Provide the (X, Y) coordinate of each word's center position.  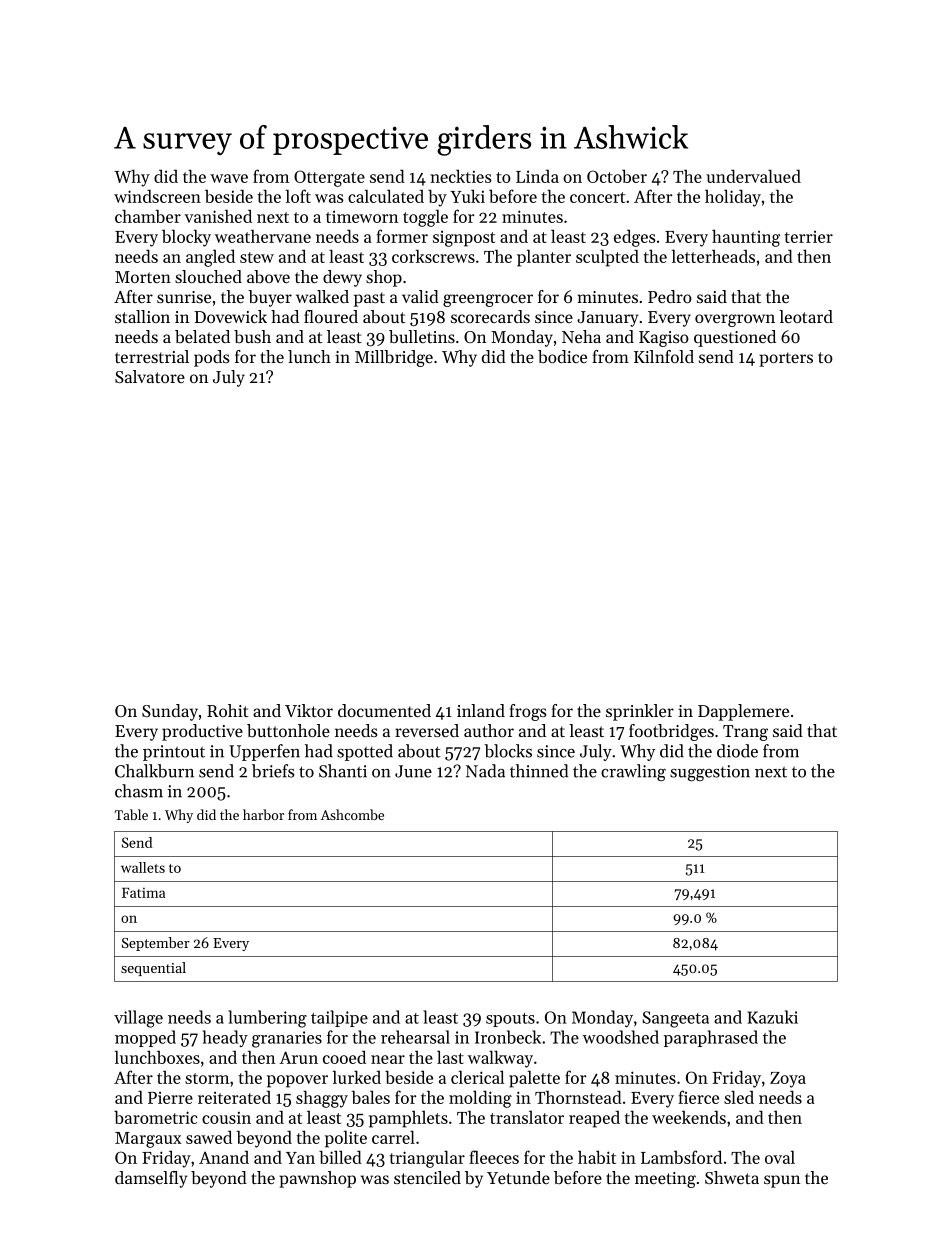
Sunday (170, 712)
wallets (143, 867)
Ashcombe (352, 814)
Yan (300, 1158)
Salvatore (150, 376)
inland (481, 710)
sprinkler (640, 712)
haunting (746, 238)
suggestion (710, 773)
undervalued (753, 176)
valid (420, 296)
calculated (386, 196)
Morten (143, 277)
